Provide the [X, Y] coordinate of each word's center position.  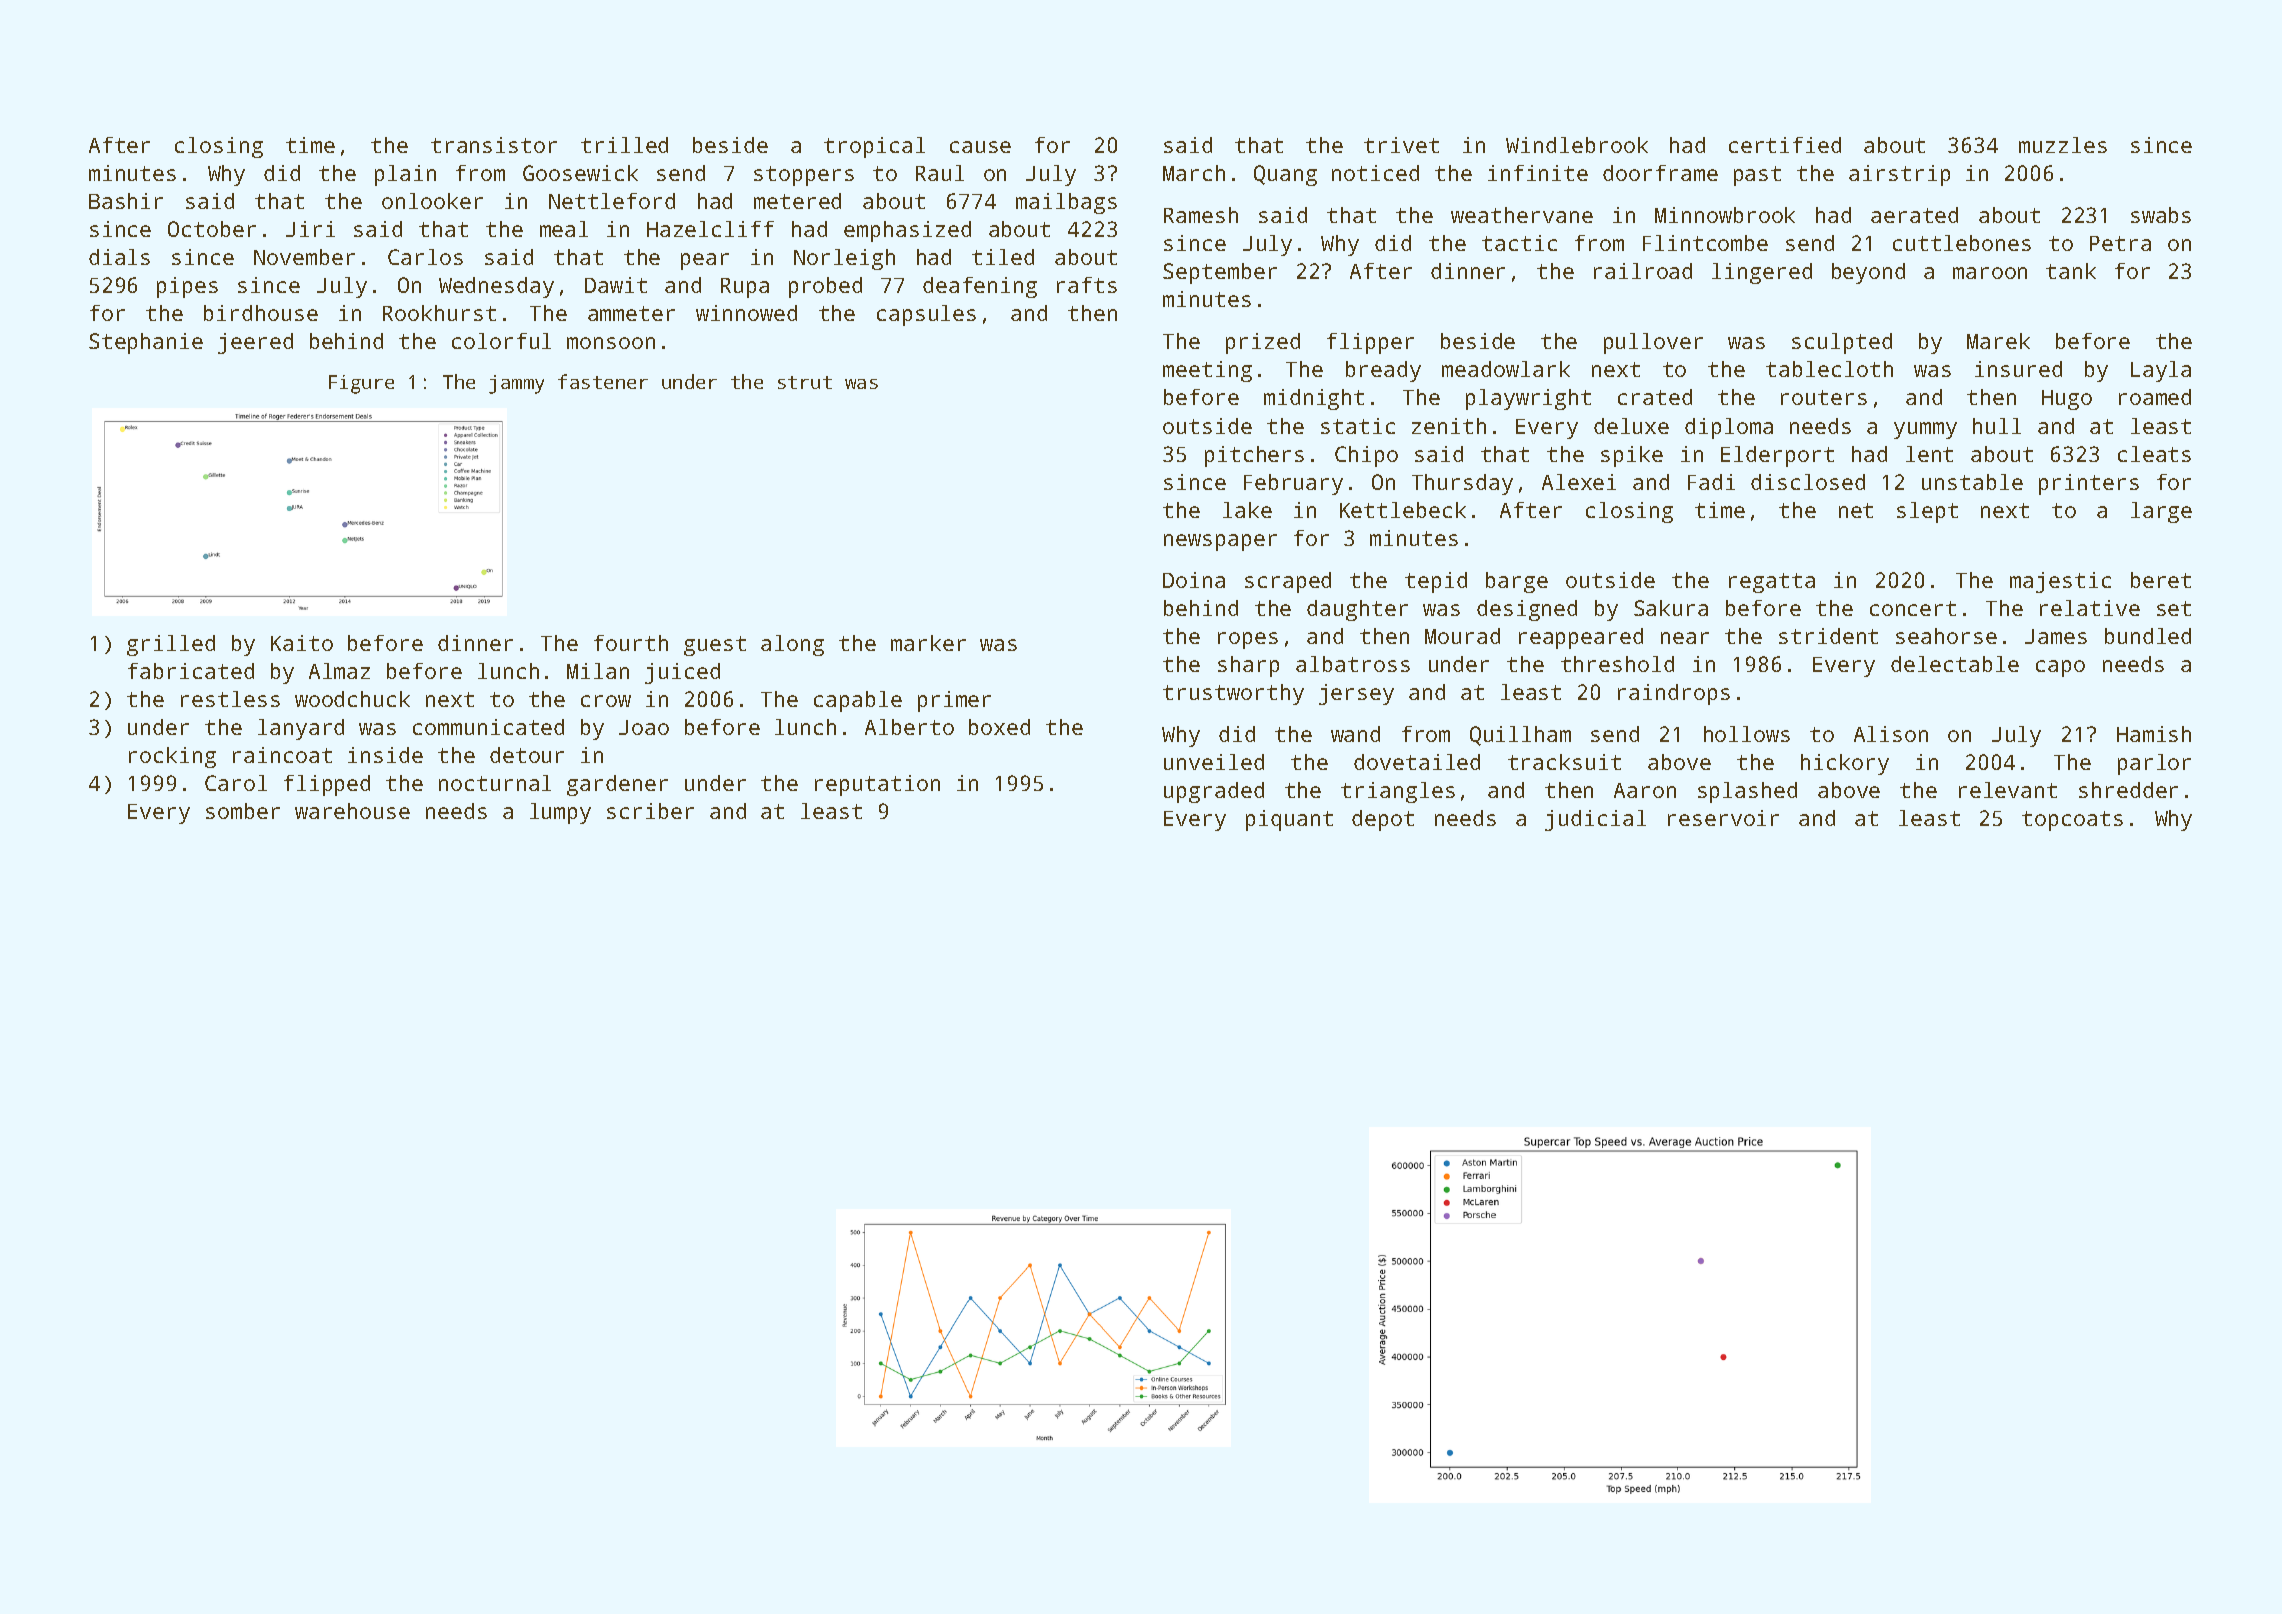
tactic [1519, 243]
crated [1655, 397]
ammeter [631, 313]
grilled [171, 645]
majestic [2060, 582]
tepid [1436, 582]
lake [1247, 510]
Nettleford [612, 201]
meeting [1207, 371]
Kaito [302, 643]
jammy [516, 384]
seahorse [1946, 636]
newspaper [1220, 542]
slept [1927, 512]
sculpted [1842, 343]
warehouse [352, 811]
